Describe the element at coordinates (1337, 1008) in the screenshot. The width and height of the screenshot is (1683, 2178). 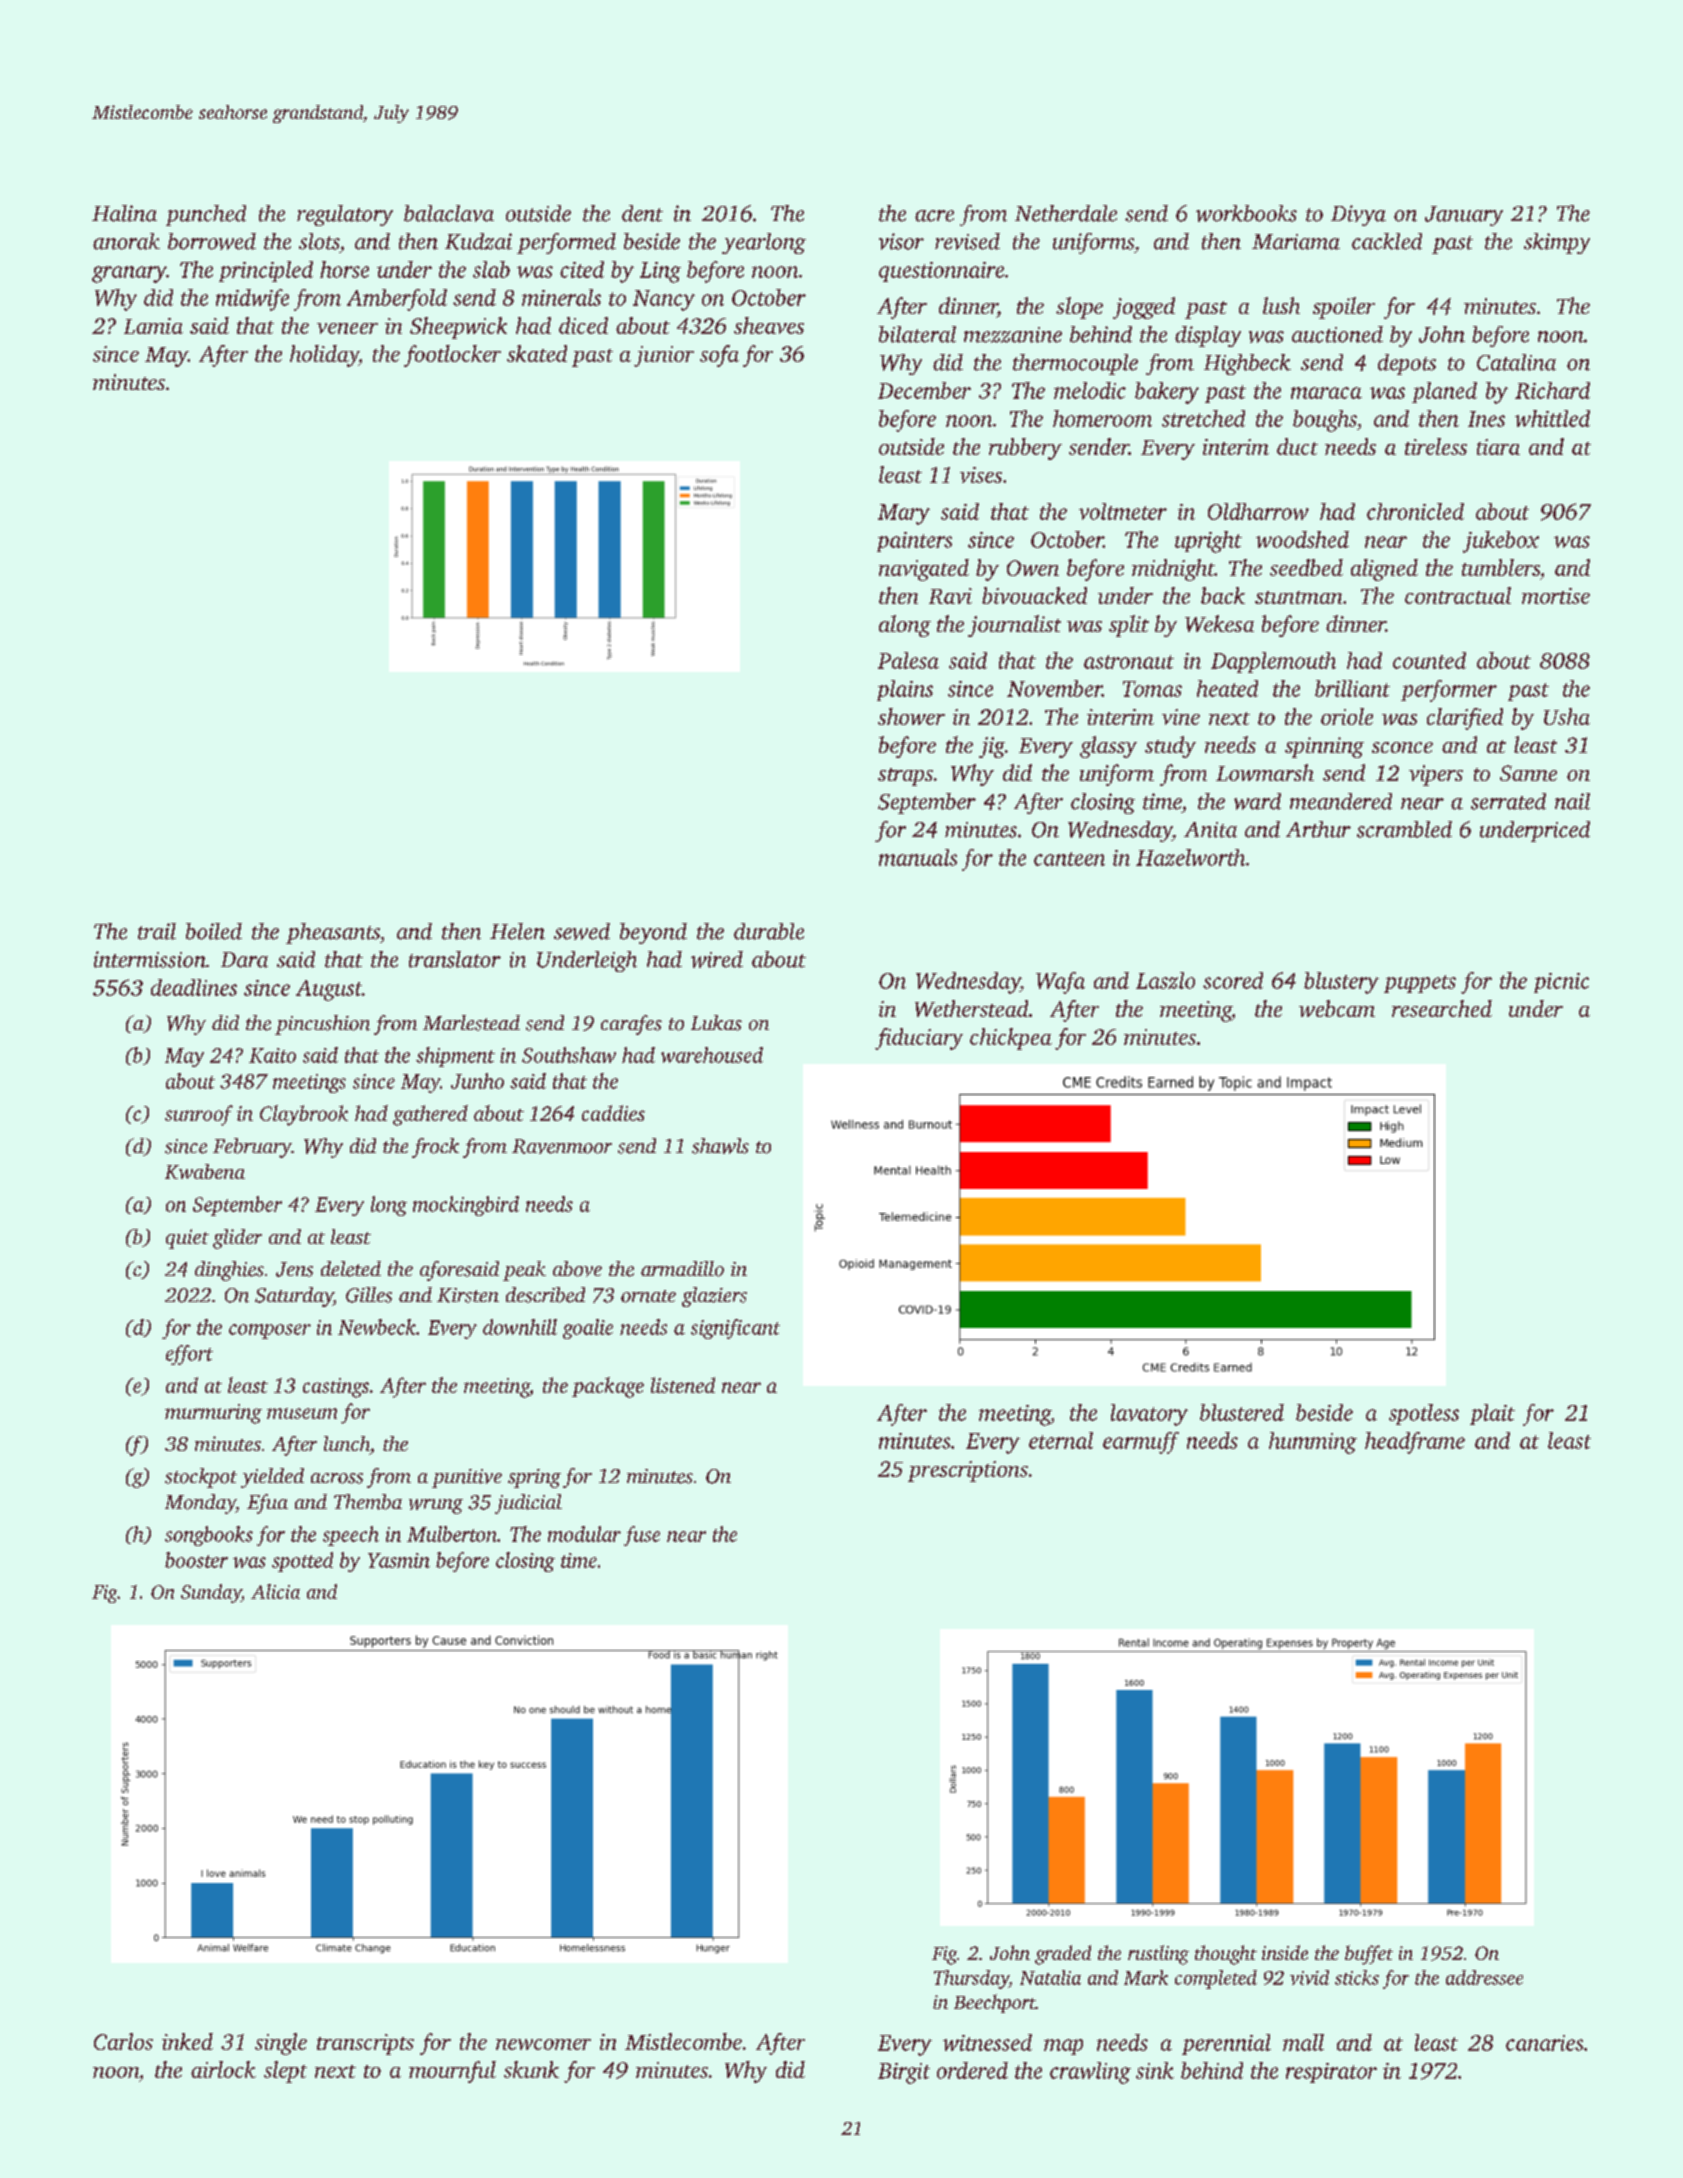
I see `webcam` at that location.
